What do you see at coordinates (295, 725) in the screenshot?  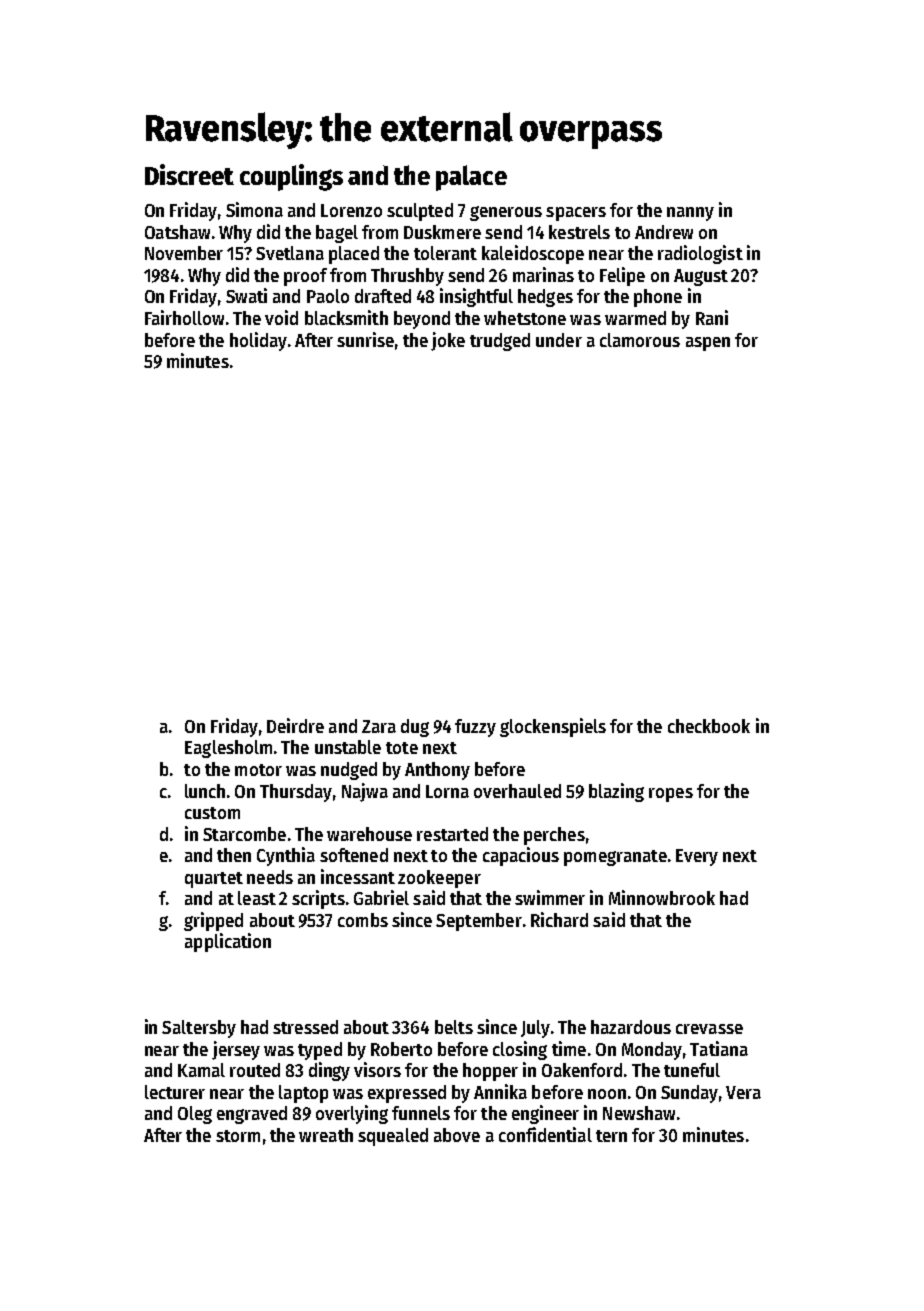 I see `Deirdre` at bounding box center [295, 725].
